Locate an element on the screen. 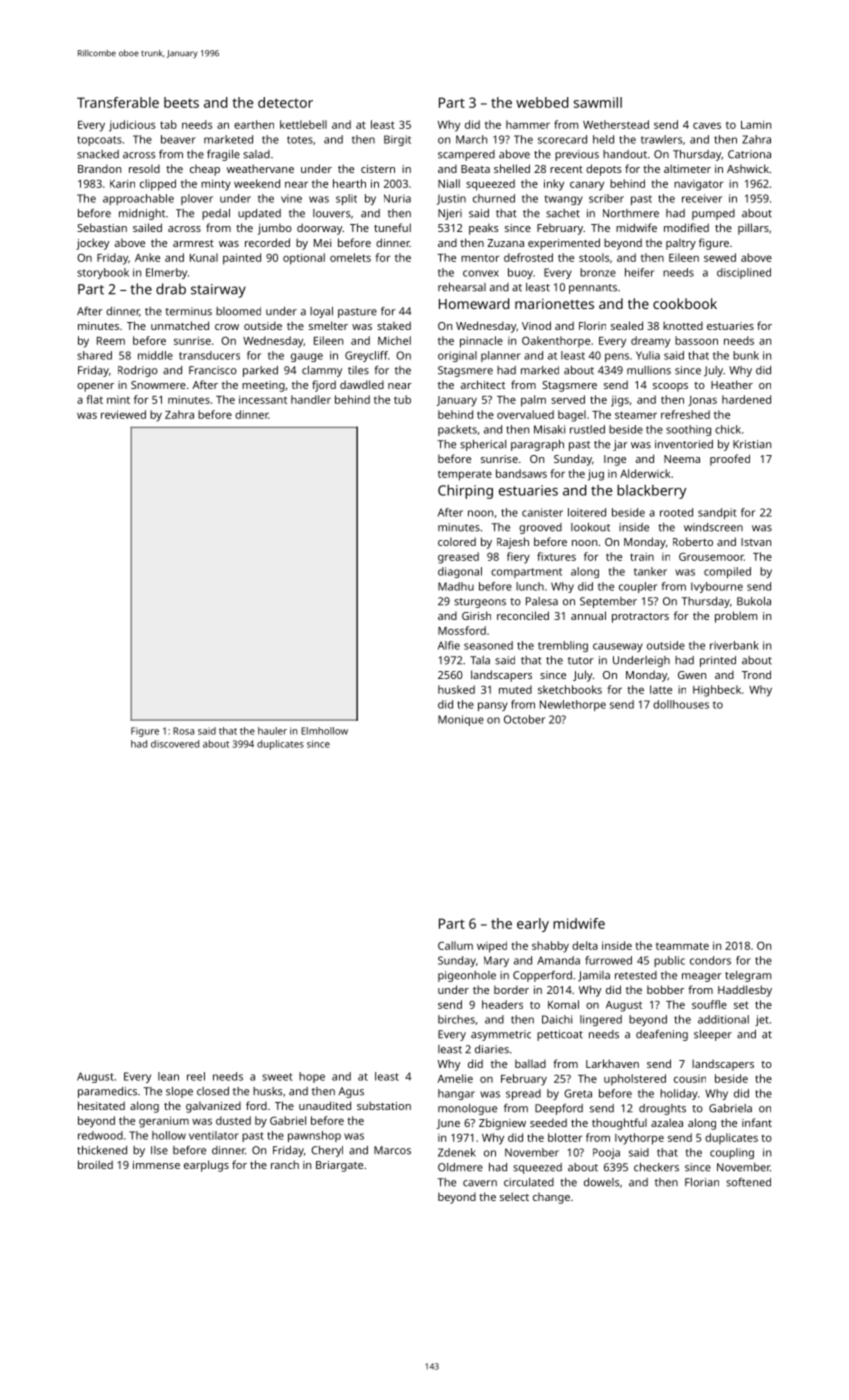 The height and width of the screenshot is (1400, 849). coupling is located at coordinates (732, 1153).
